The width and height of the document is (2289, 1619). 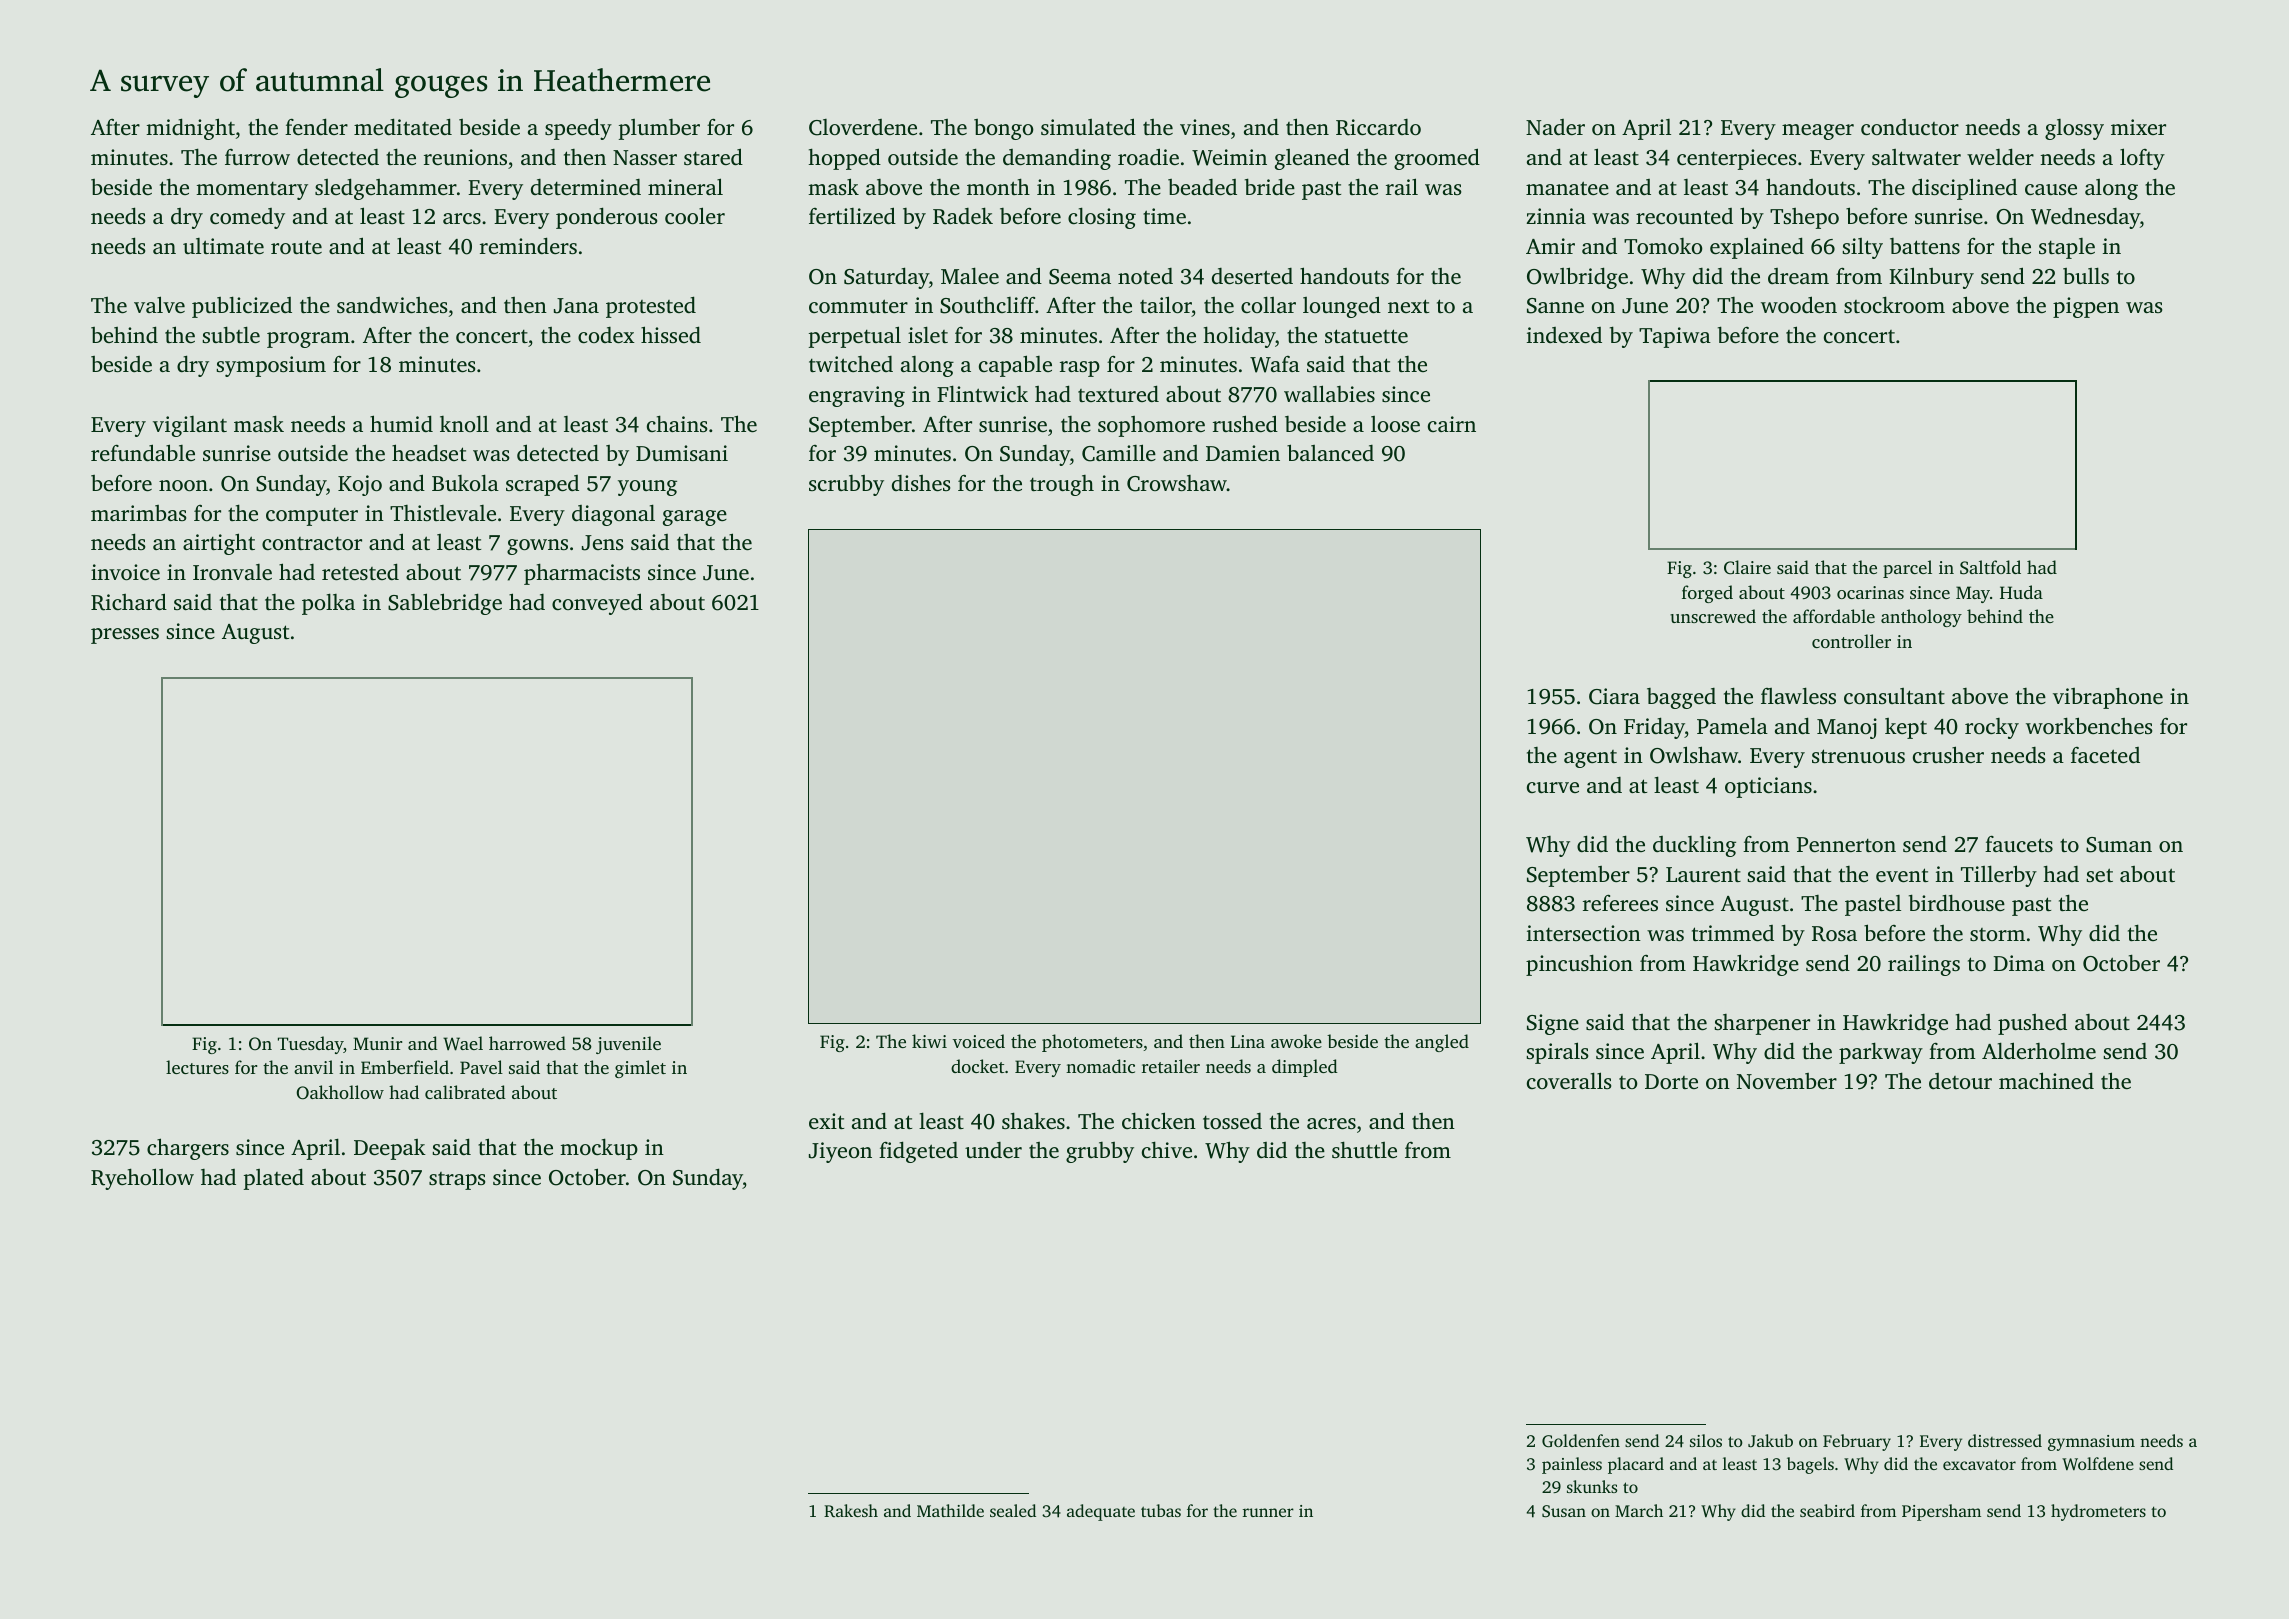 What do you see at coordinates (597, 604) in the document?
I see `conveyed` at bounding box center [597, 604].
